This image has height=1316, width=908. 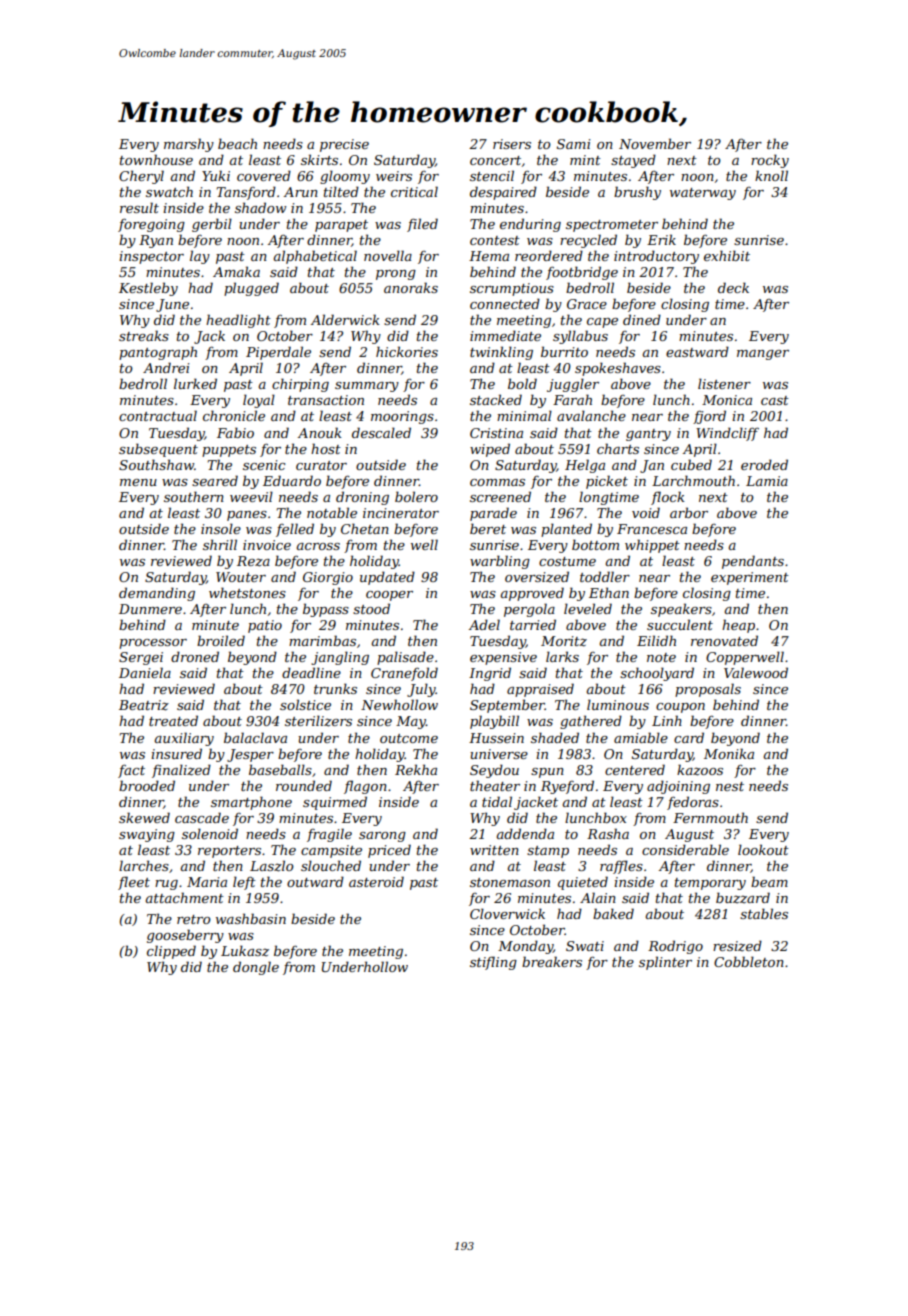 What do you see at coordinates (646, 512) in the image?
I see `void` at bounding box center [646, 512].
